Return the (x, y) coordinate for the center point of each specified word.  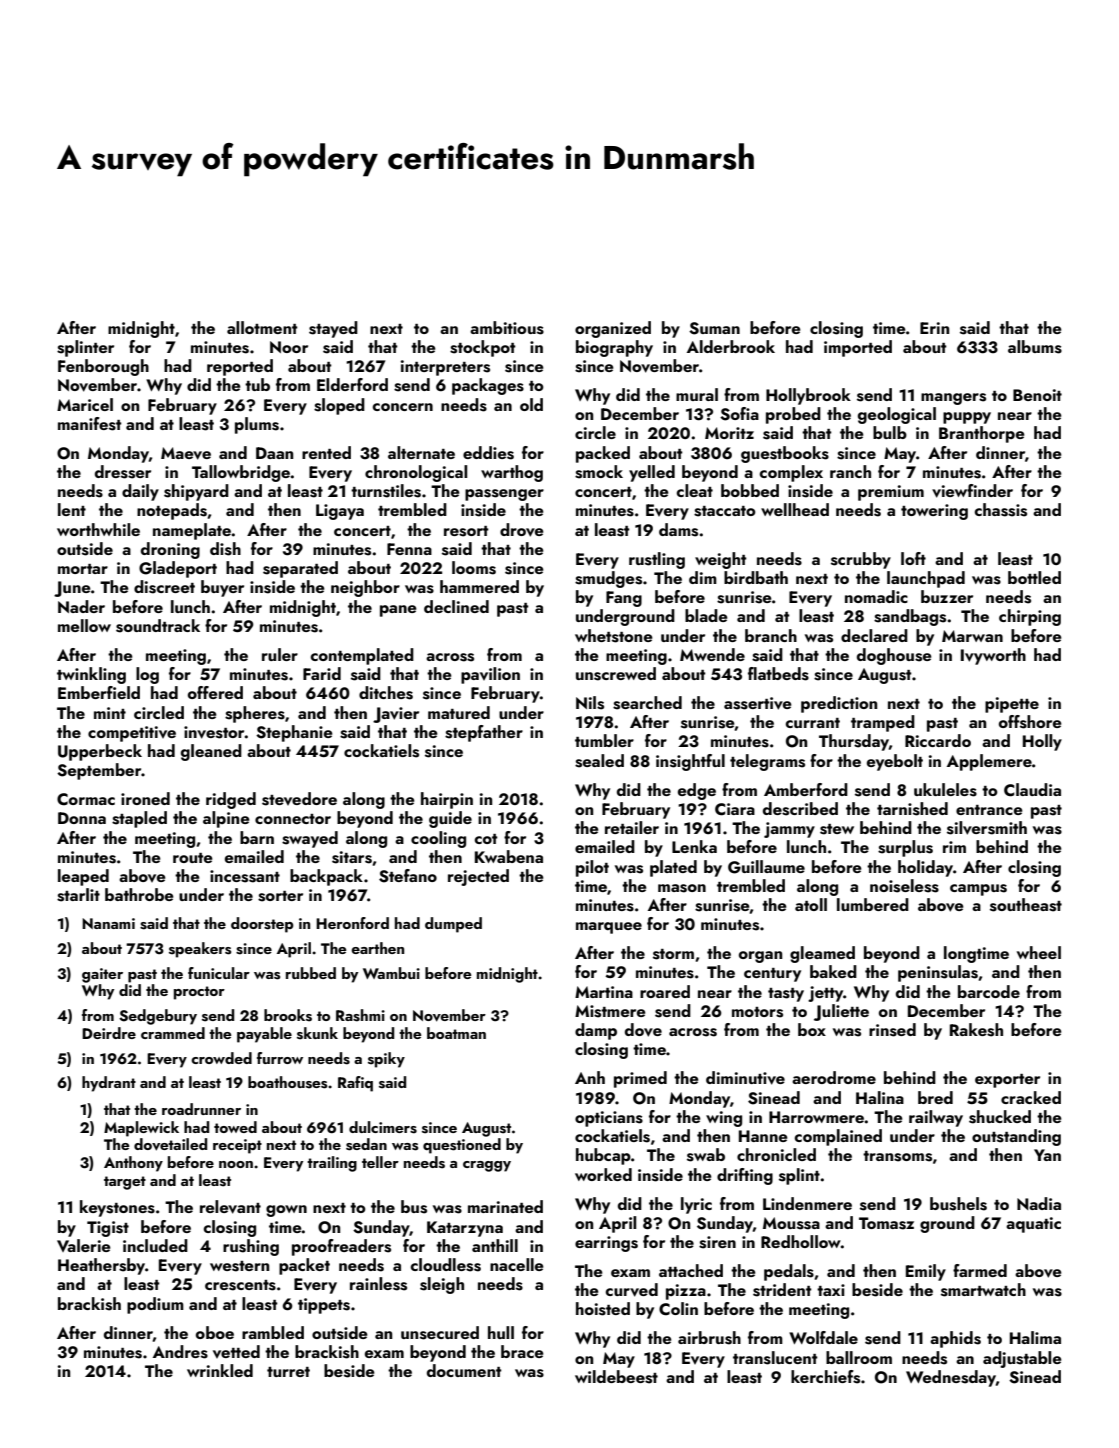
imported (858, 348)
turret (288, 1372)
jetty (825, 994)
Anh (590, 1077)
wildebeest (616, 1377)
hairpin (447, 800)
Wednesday (951, 1378)
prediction (839, 704)
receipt (237, 1146)
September (99, 771)
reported (240, 367)
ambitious (507, 328)
